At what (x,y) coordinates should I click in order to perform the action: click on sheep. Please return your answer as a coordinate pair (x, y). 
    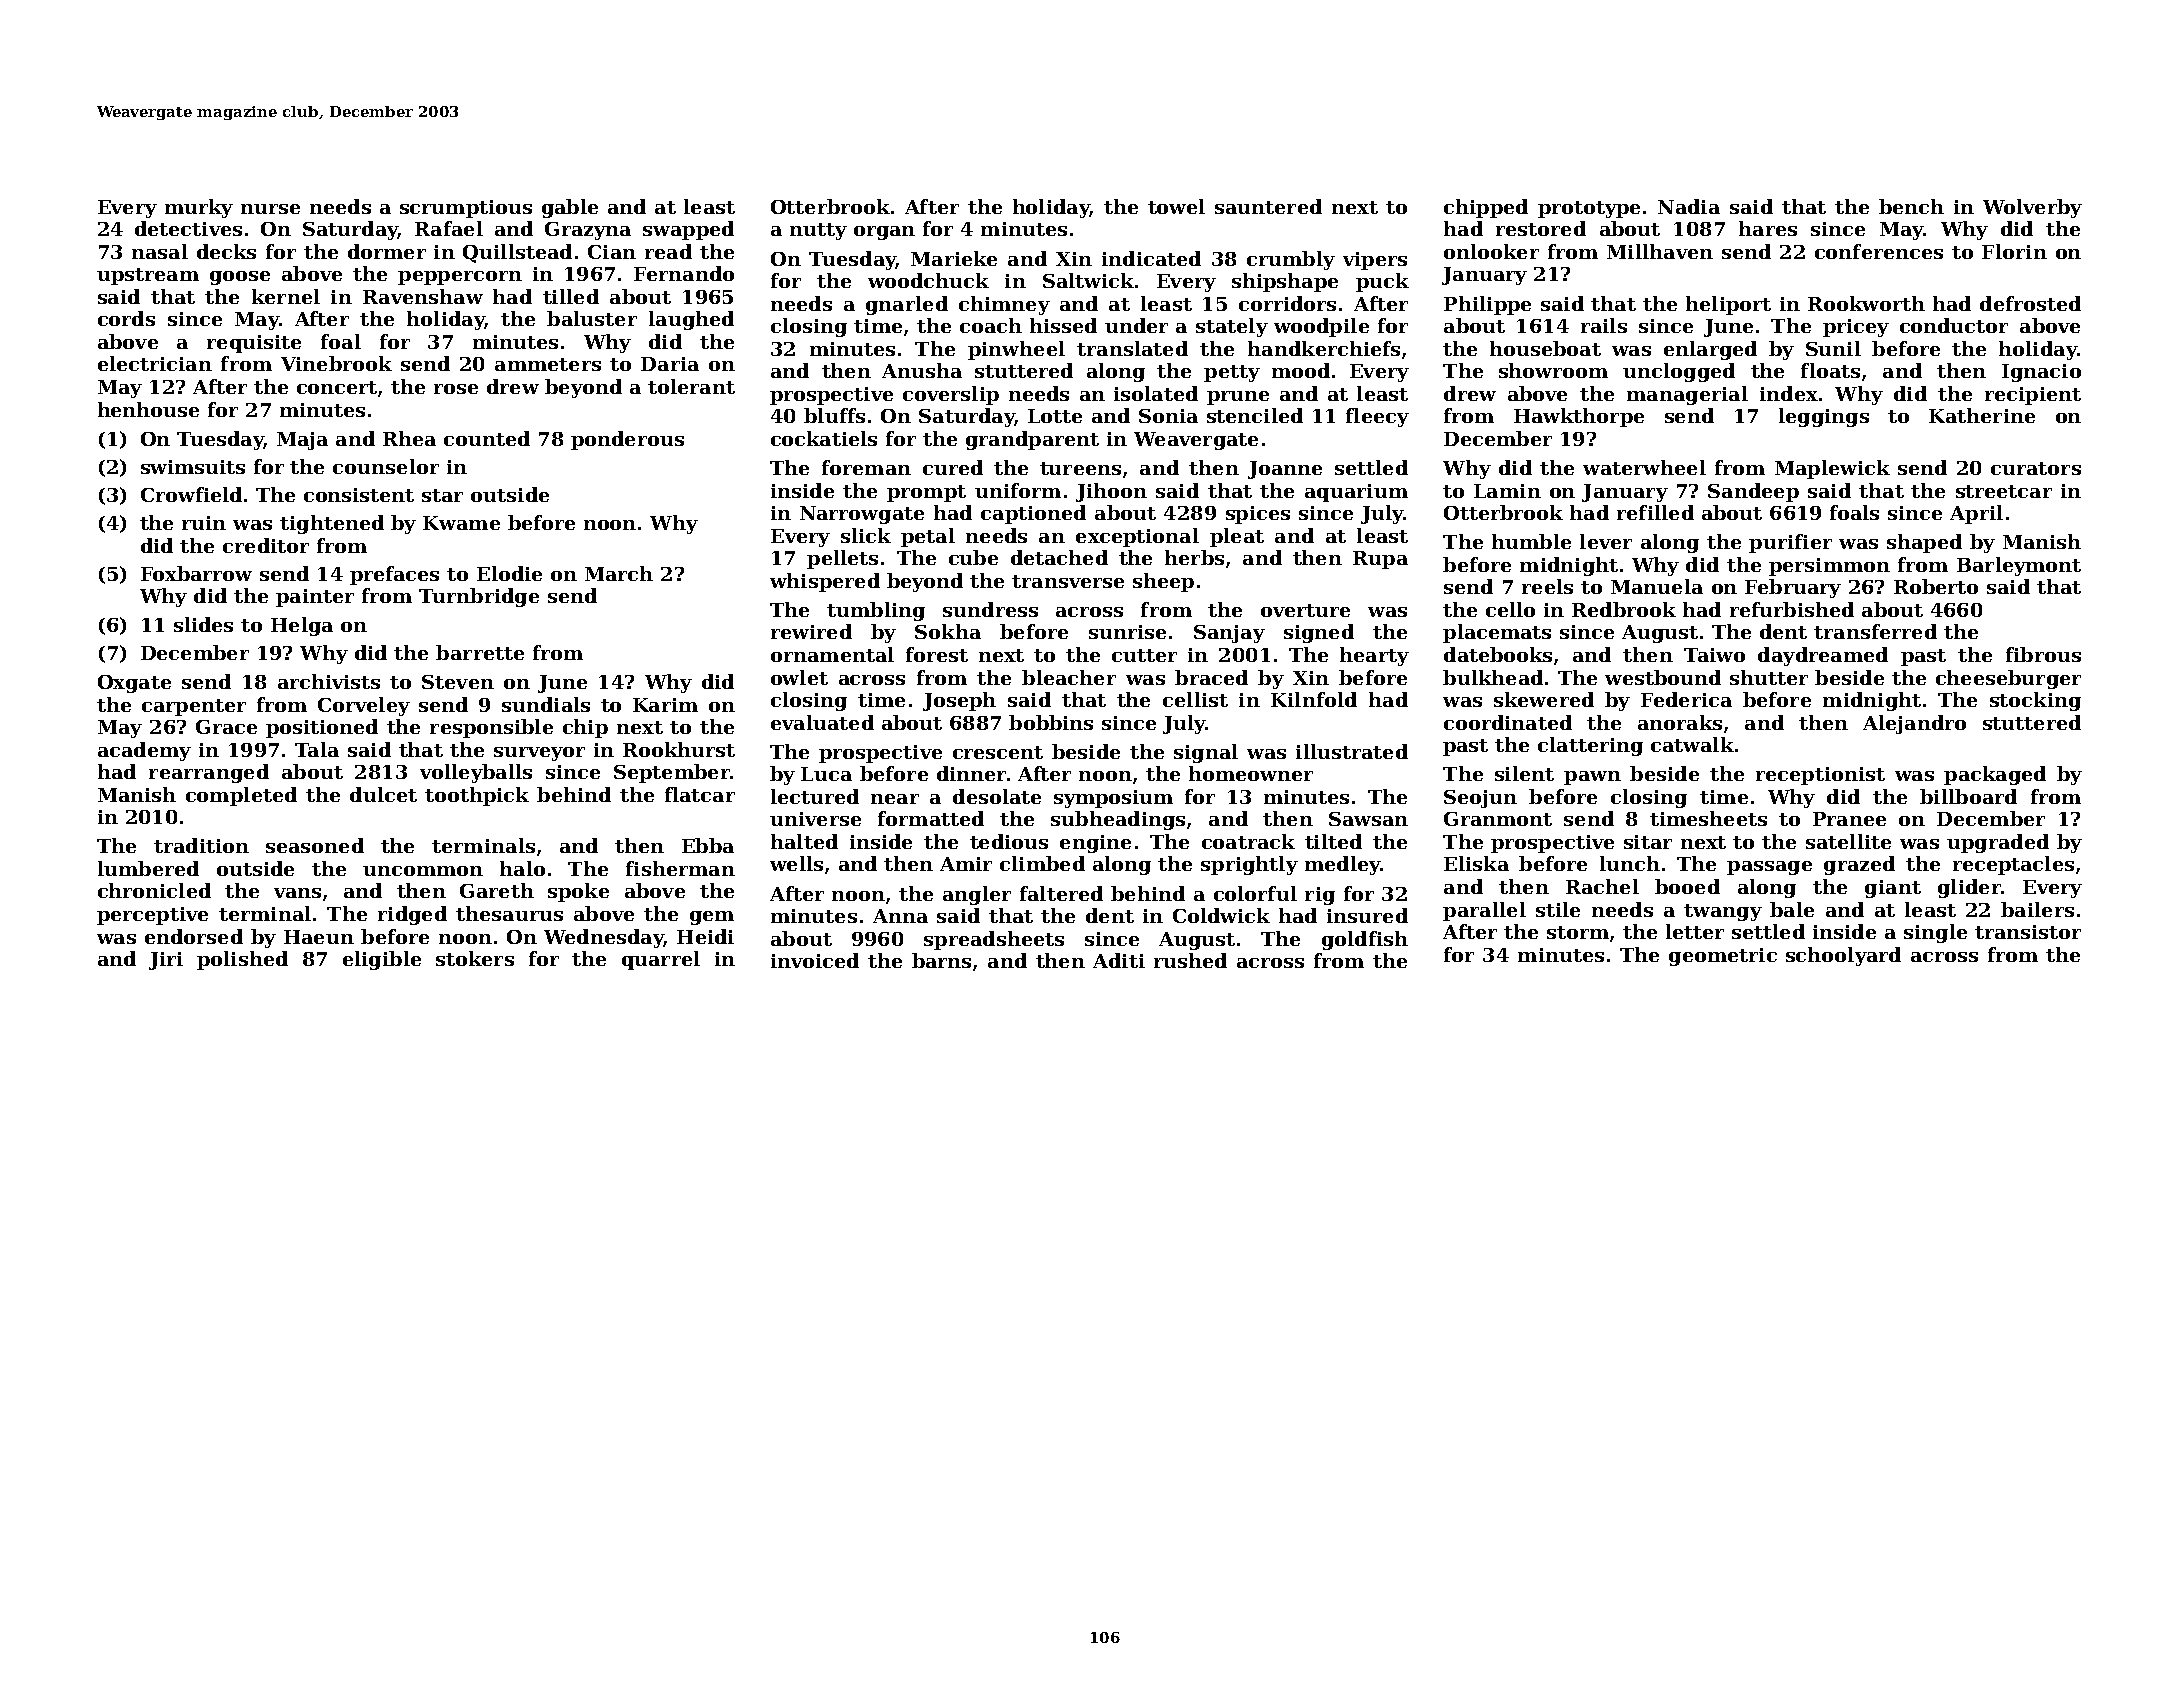
    Looking at the image, I should click on (1163, 582).
